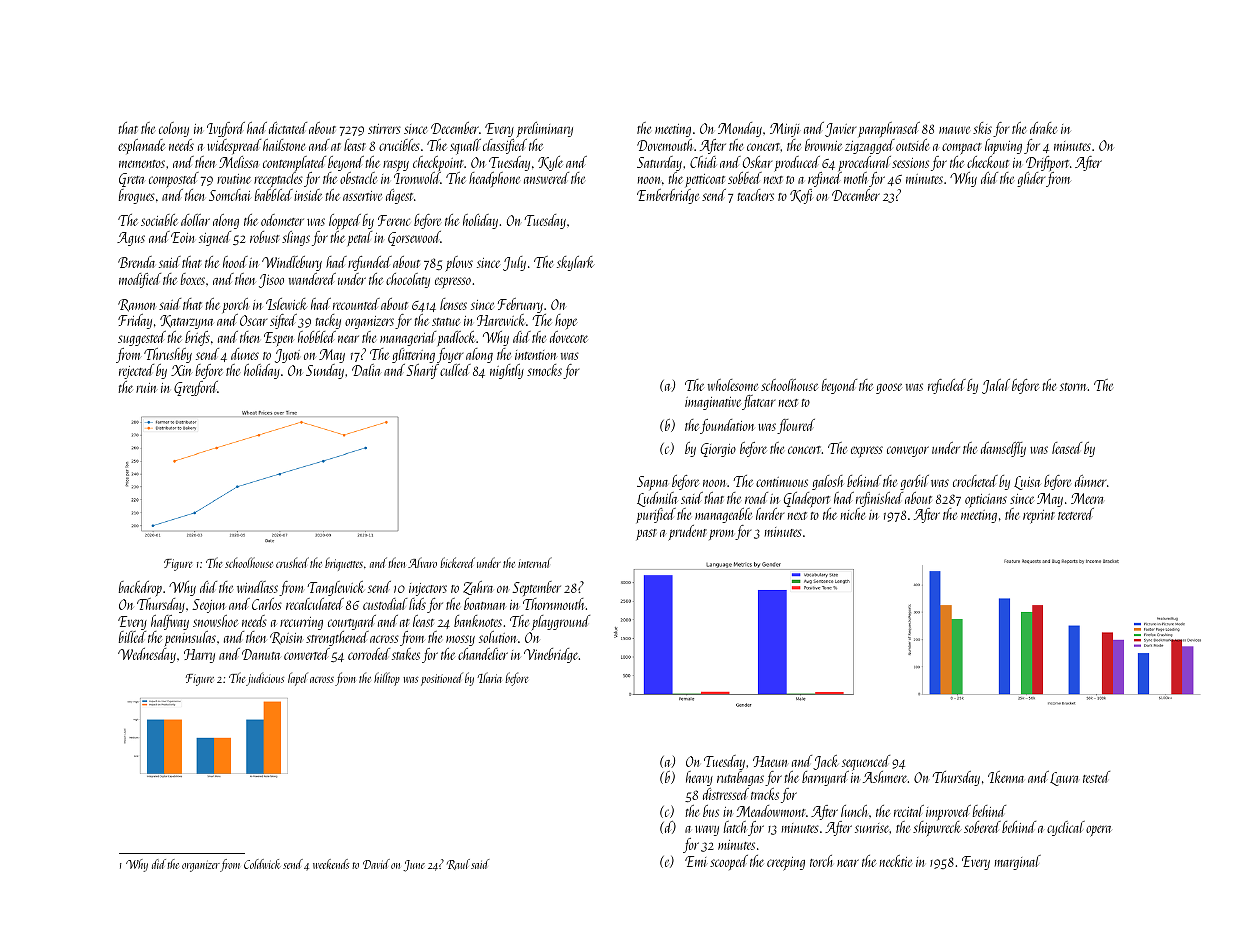 This document has height=952, width=1233. What do you see at coordinates (265, 679) in the document?
I see `judicious` at bounding box center [265, 679].
